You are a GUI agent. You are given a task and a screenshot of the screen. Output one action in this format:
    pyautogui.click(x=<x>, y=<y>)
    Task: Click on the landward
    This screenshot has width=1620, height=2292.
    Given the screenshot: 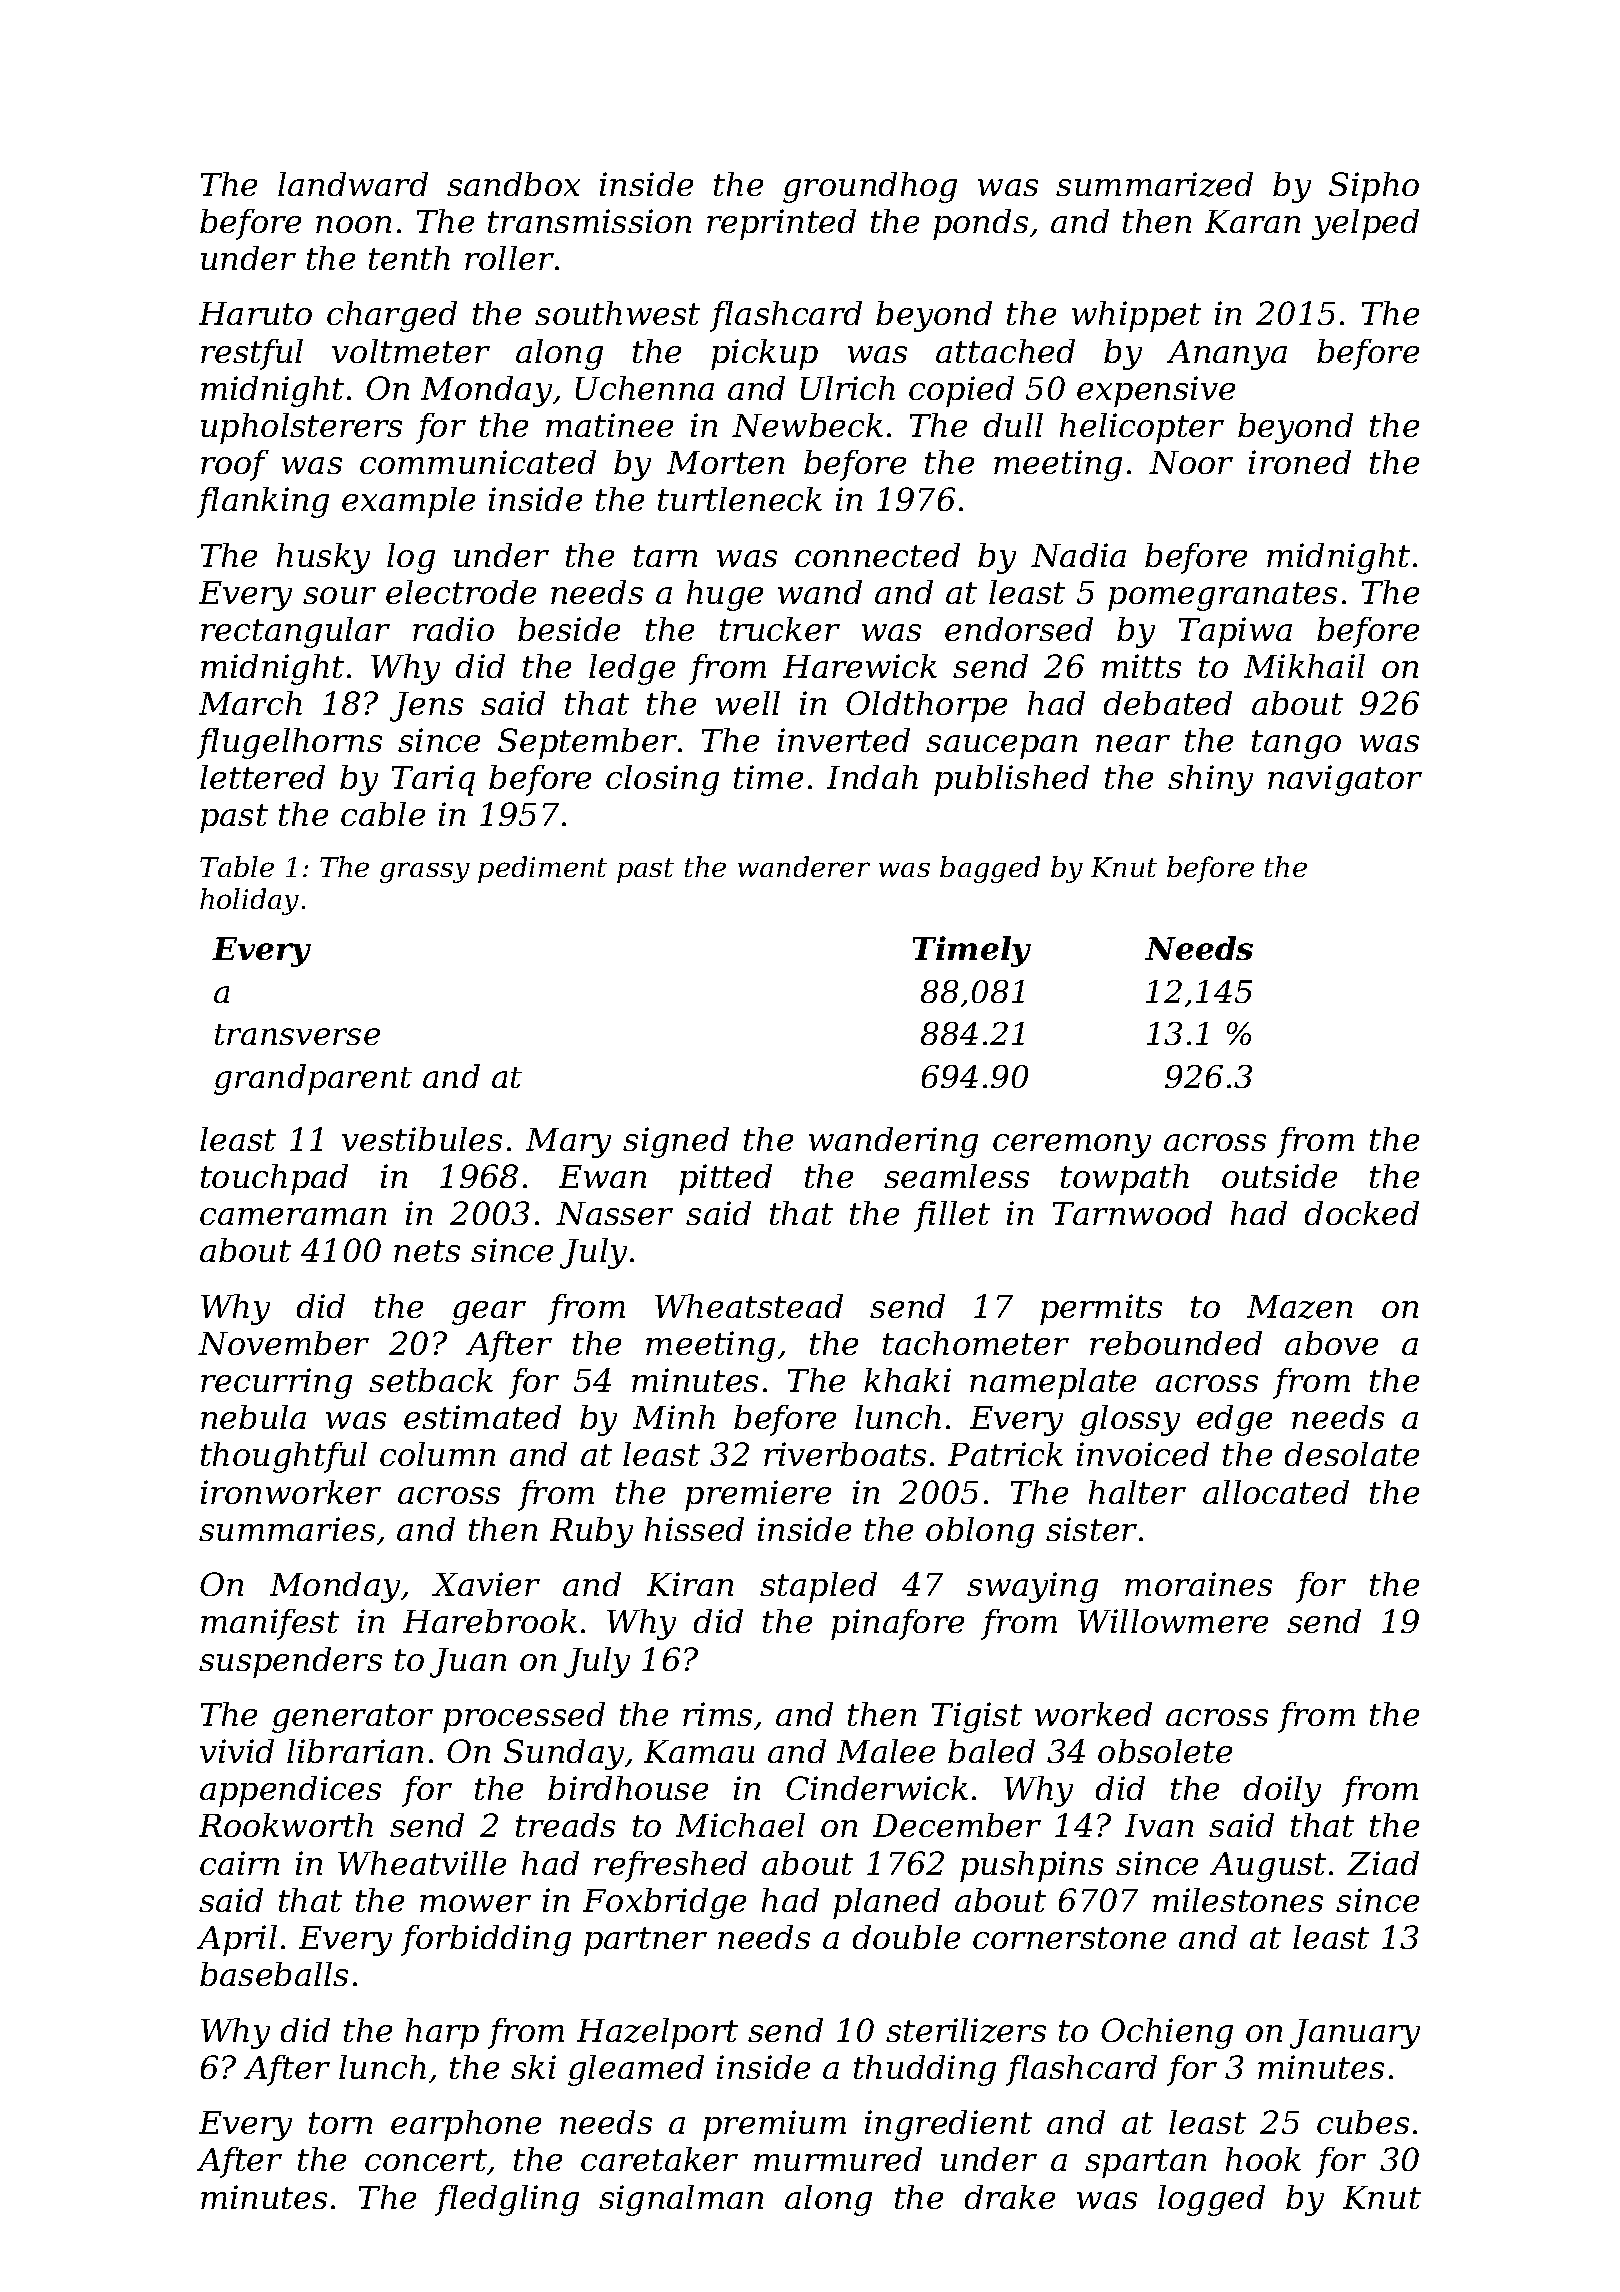 What is the action you would take?
    pyautogui.click(x=353, y=184)
